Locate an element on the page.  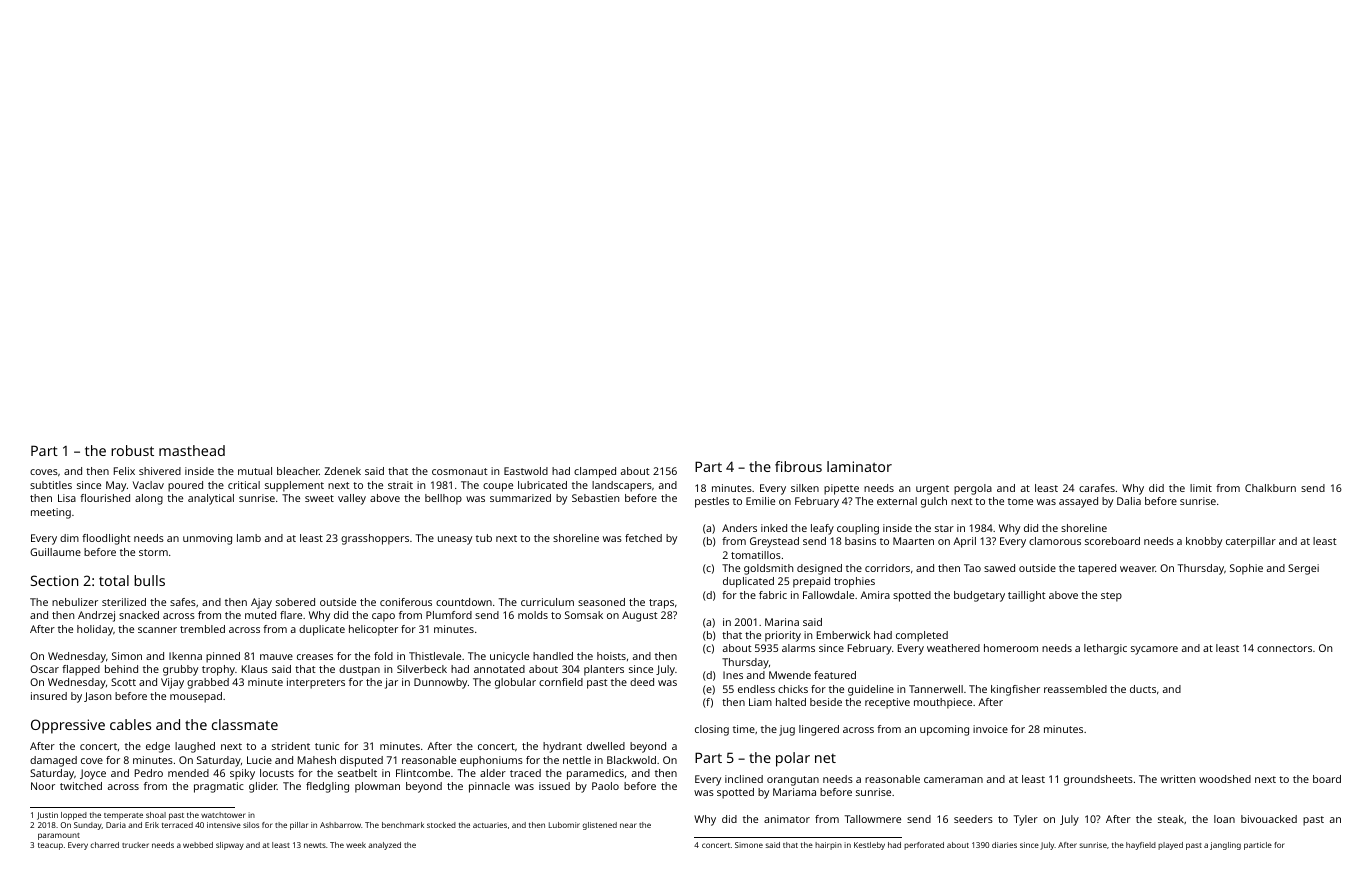
paramount is located at coordinates (59, 836).
